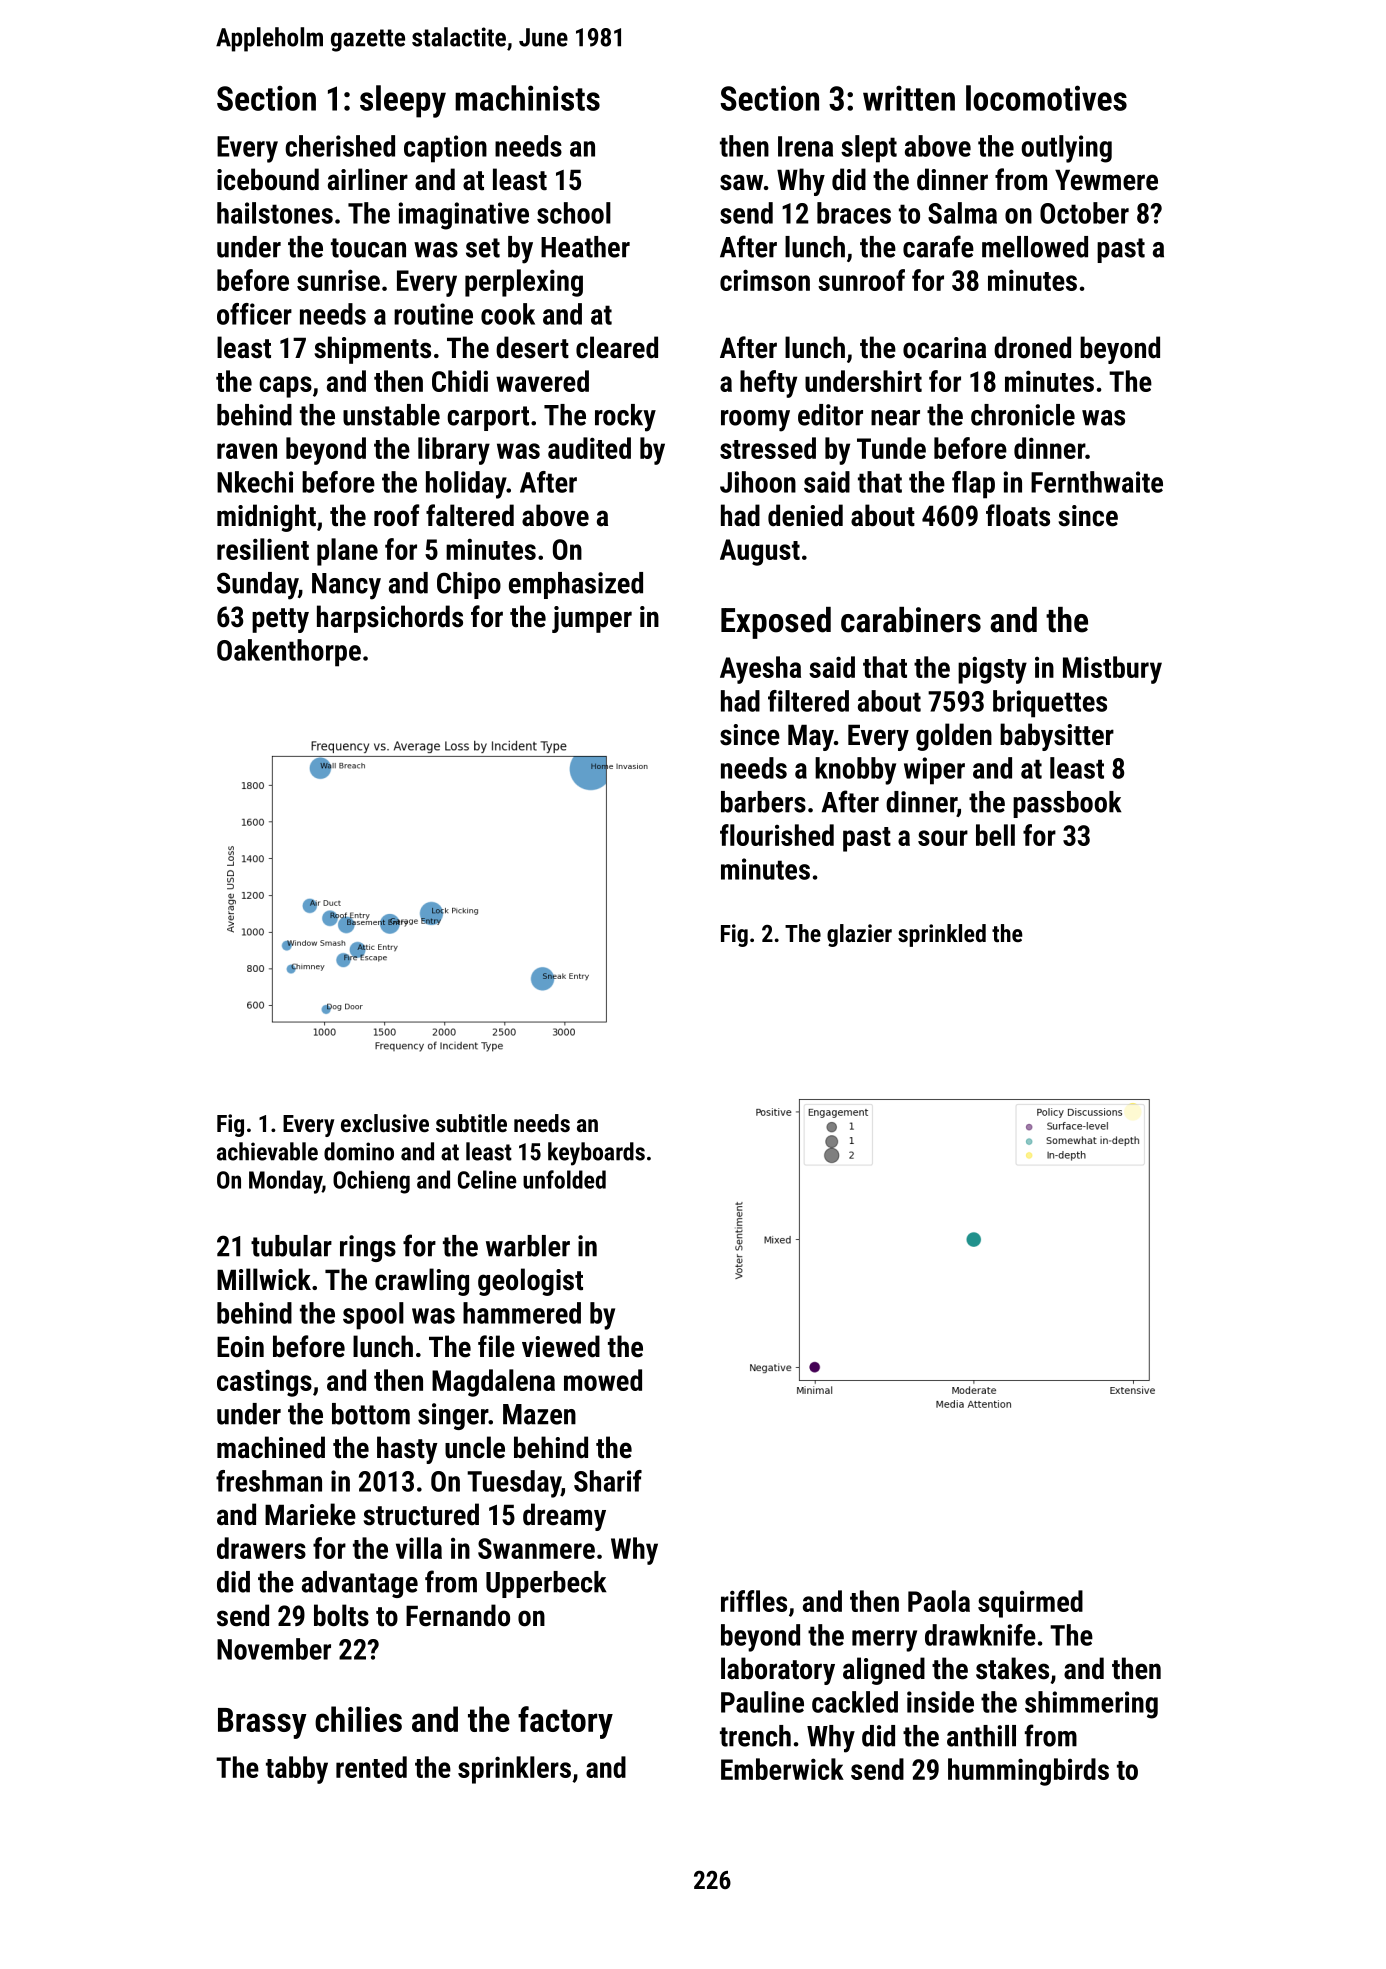  I want to click on sprinkled, so click(942, 935).
